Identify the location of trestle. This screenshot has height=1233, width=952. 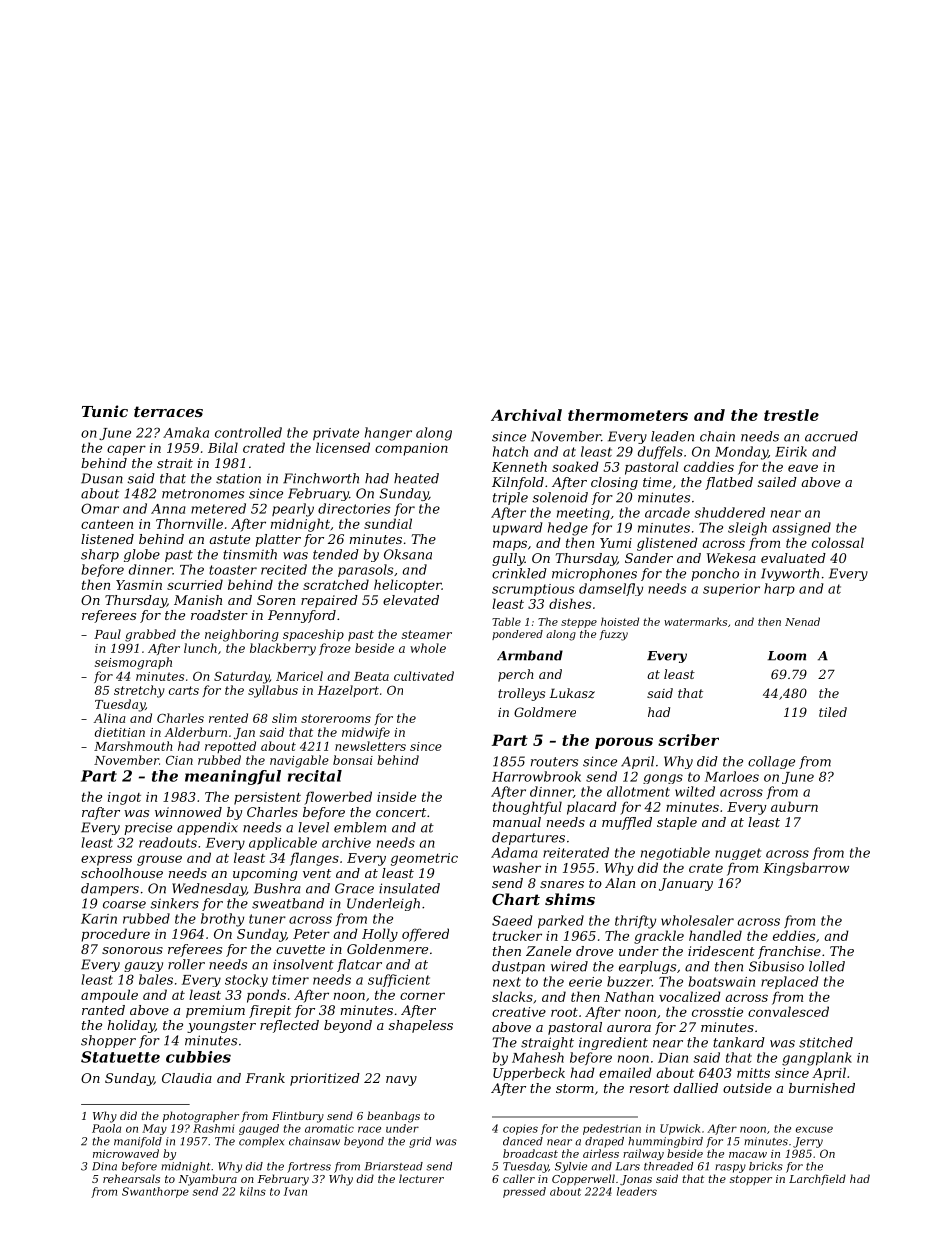
(791, 415).
